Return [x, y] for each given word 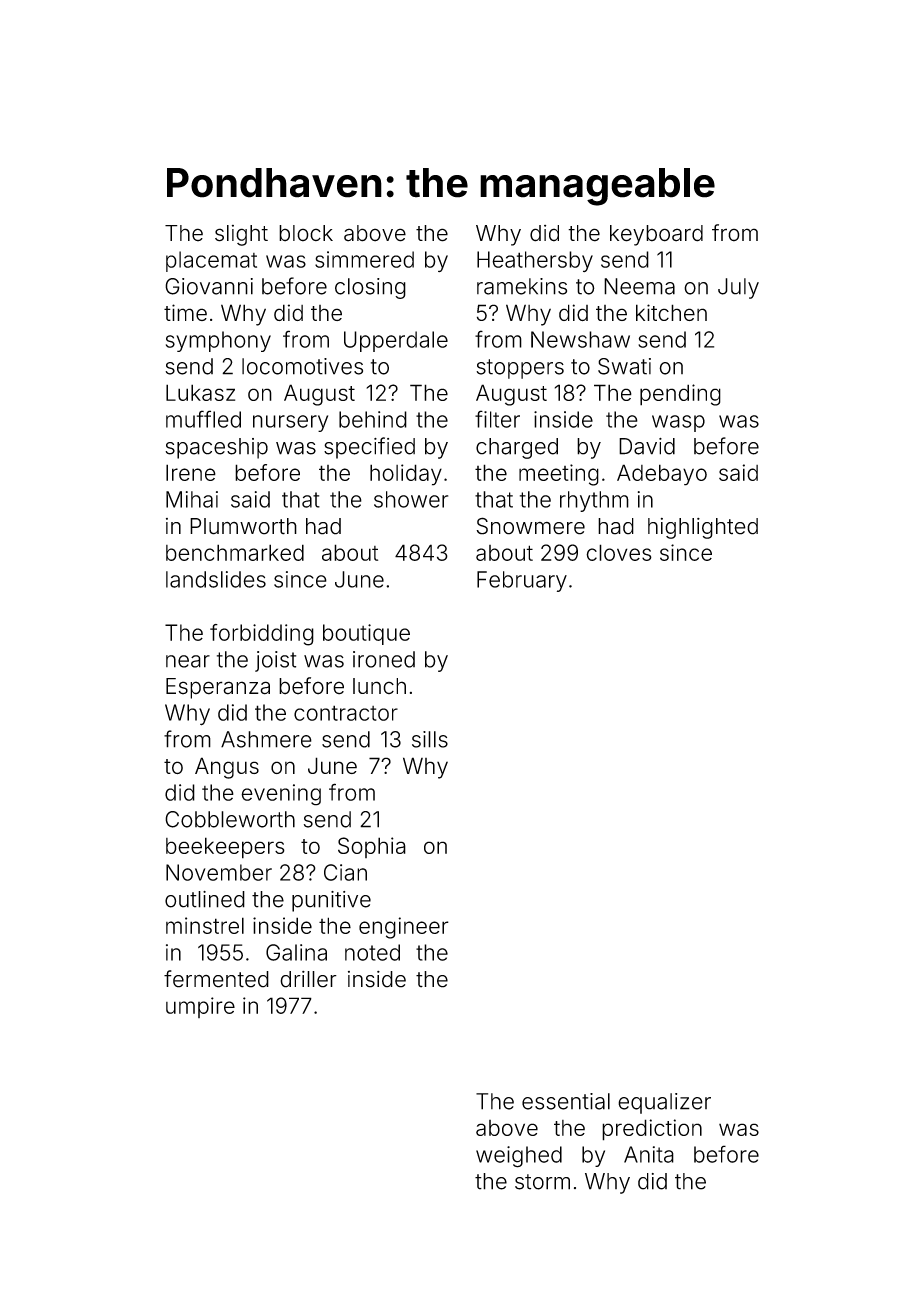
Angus [227, 768]
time [185, 312]
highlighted [703, 528]
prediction [652, 1130]
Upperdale [396, 341]
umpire [200, 1007]
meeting [559, 475]
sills [430, 739]
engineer [404, 928]
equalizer [664, 1103]
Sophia [372, 847]
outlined [205, 899]
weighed [519, 1157]
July [738, 288]
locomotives [302, 366]
